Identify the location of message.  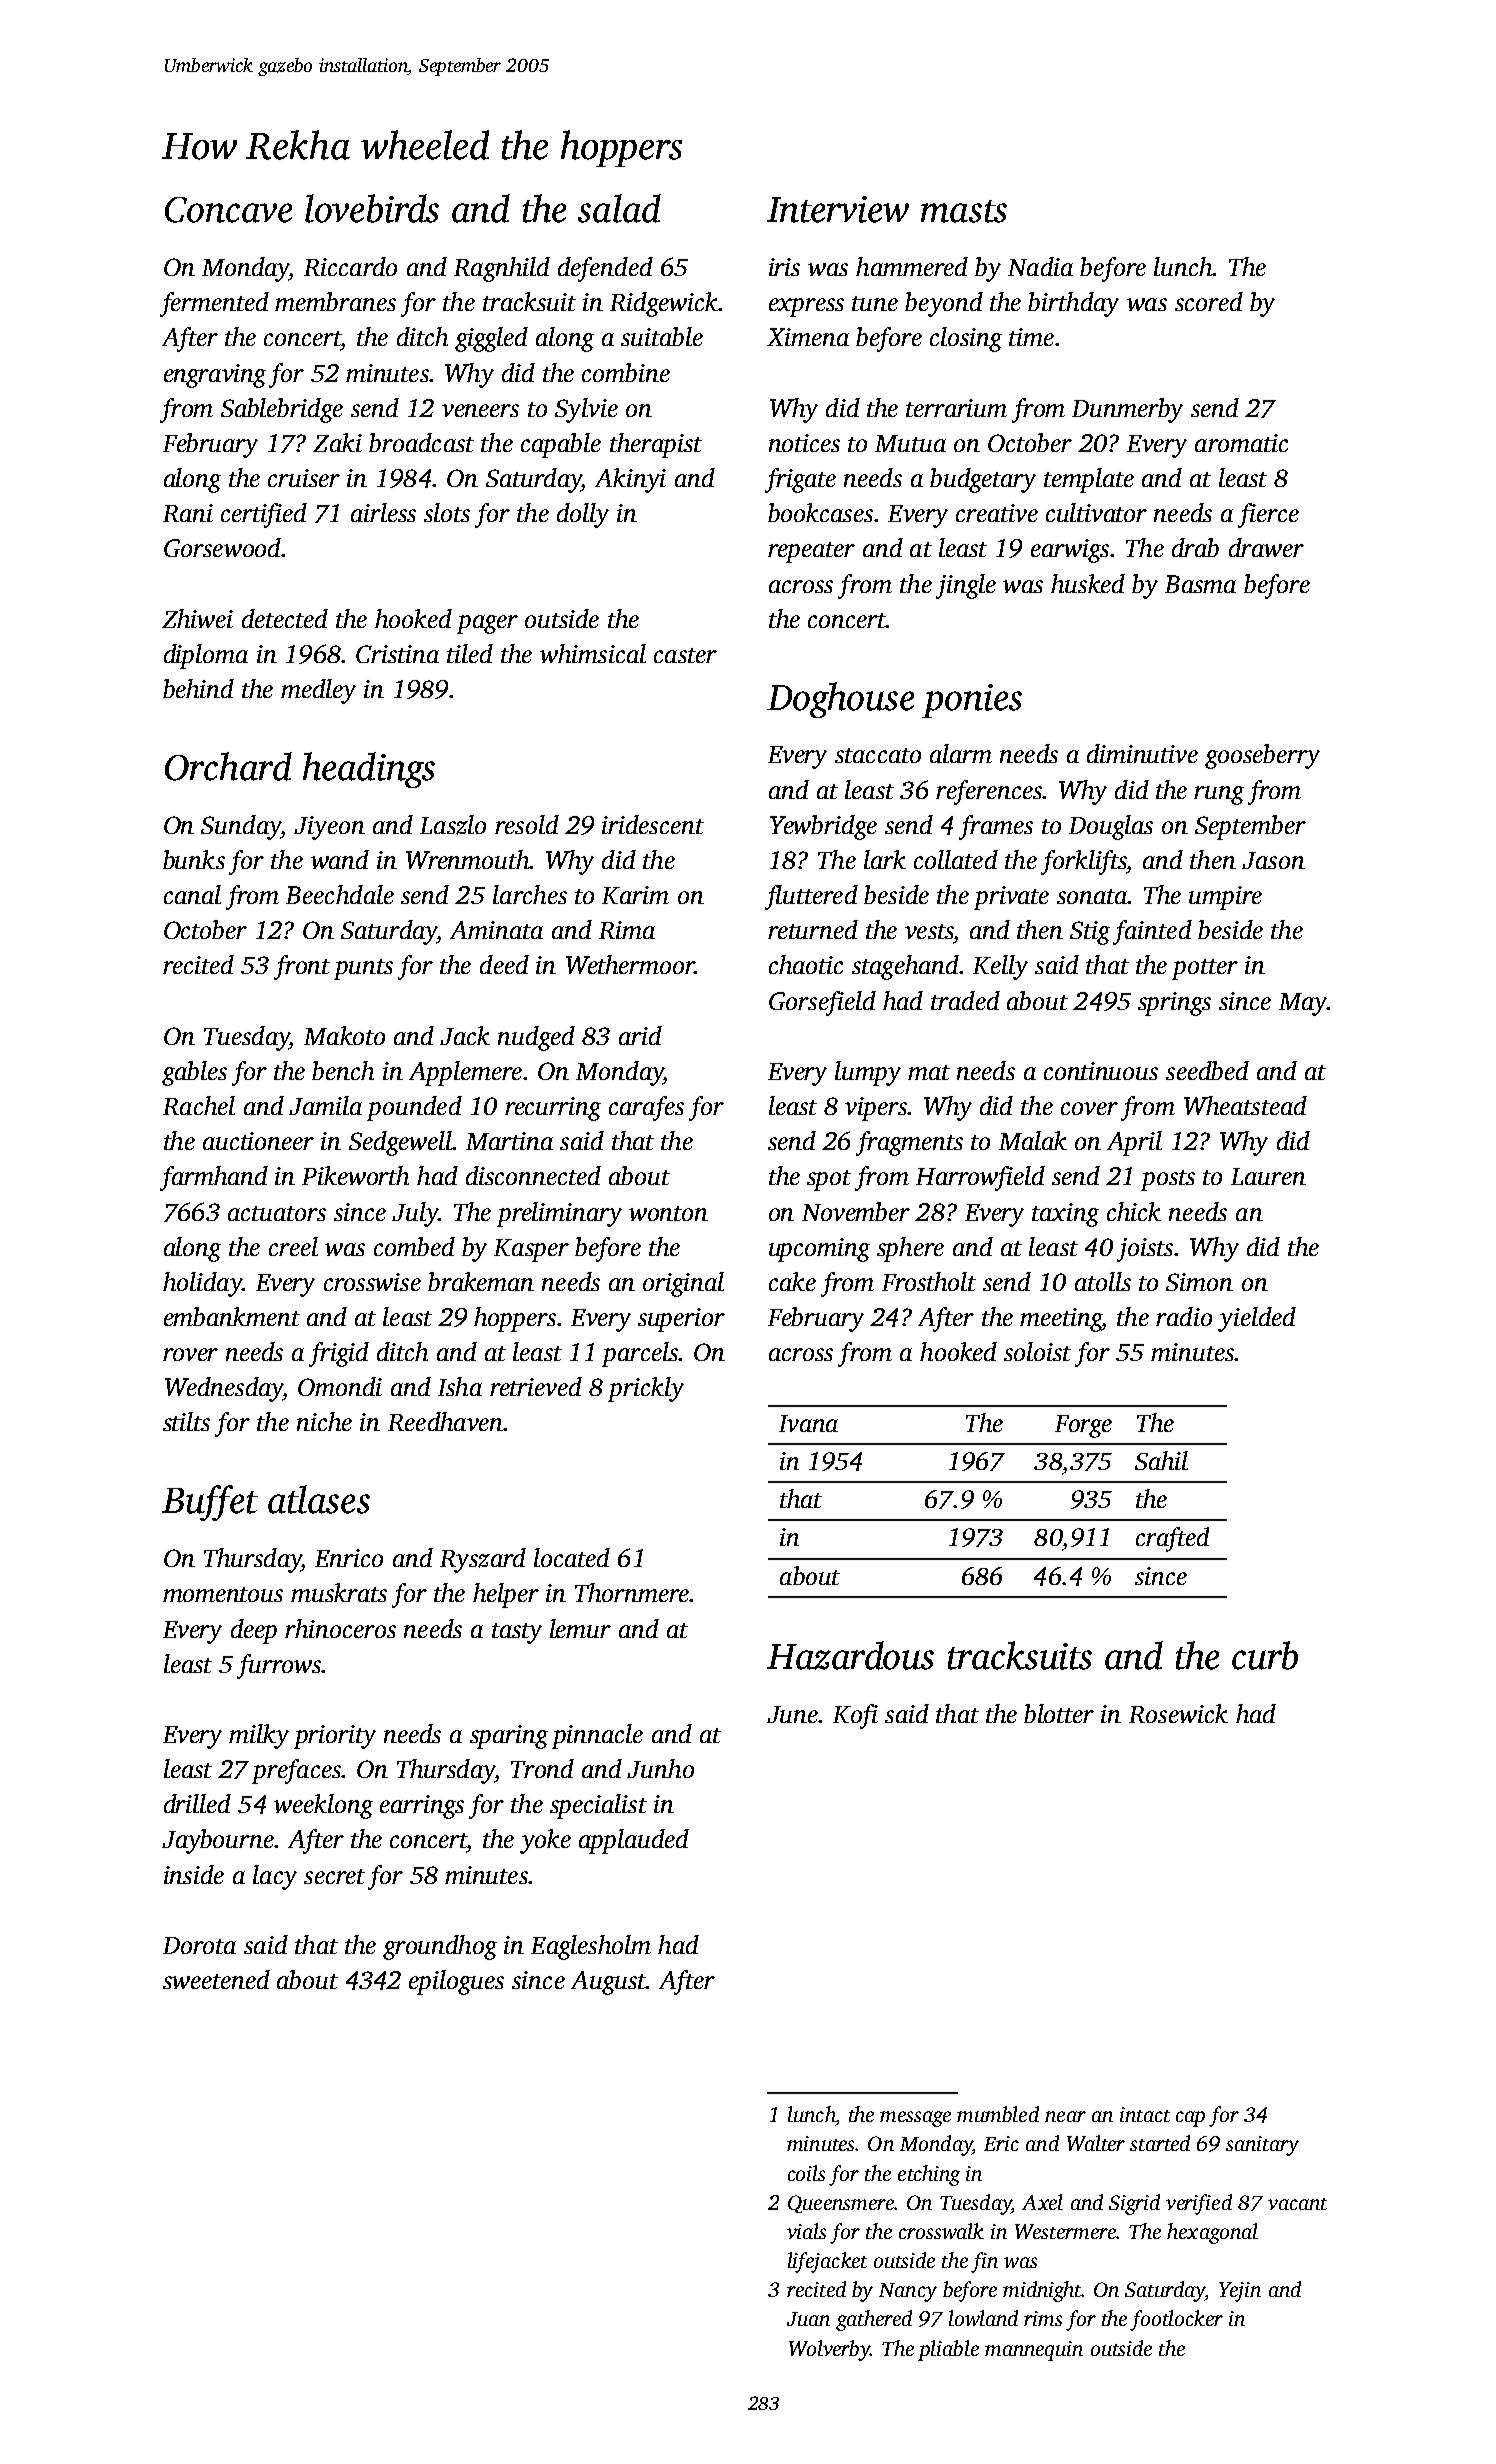
(915, 2119).
